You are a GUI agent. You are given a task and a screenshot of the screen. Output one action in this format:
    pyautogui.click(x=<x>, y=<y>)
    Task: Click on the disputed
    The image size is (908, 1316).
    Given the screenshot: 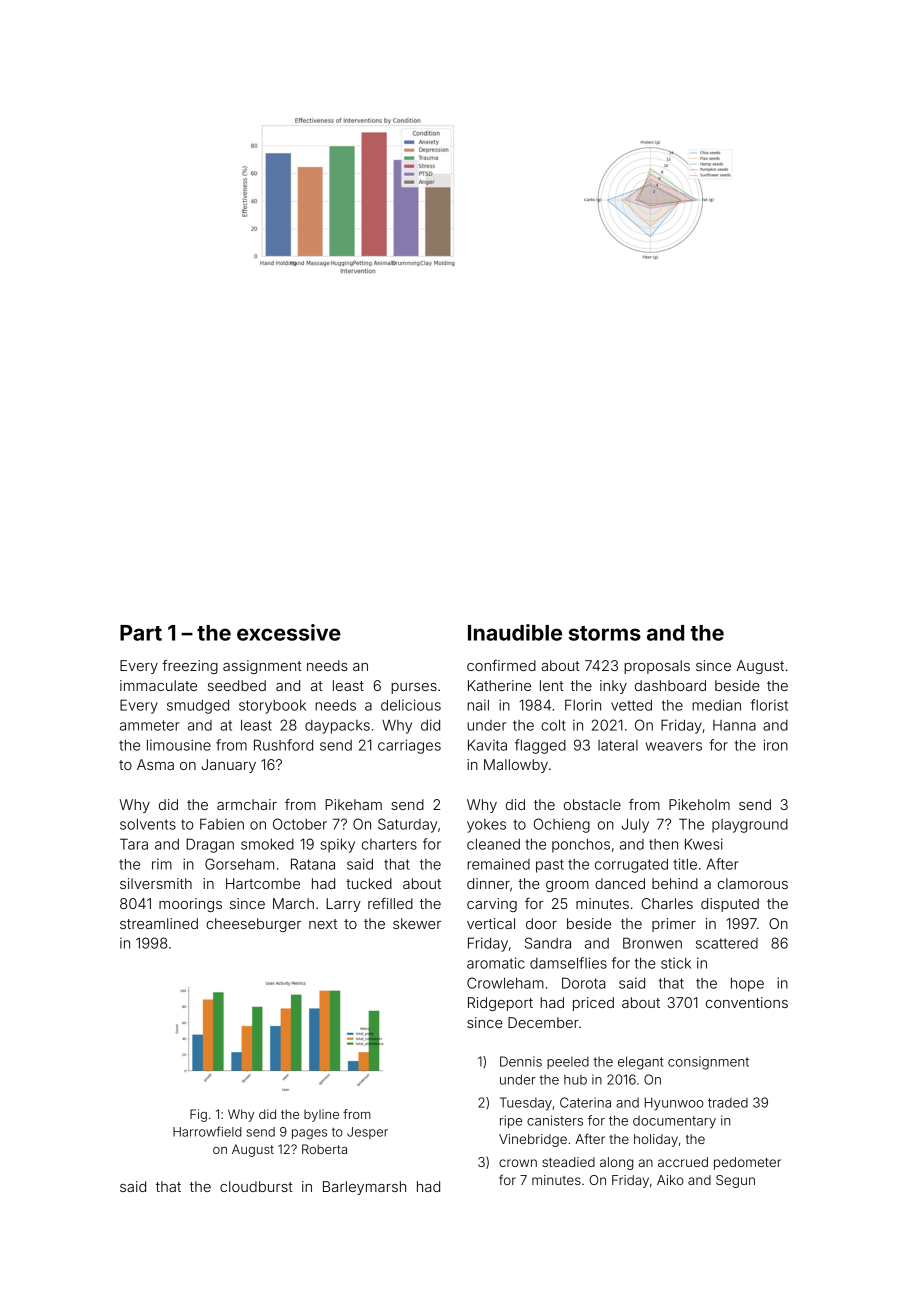 What is the action you would take?
    pyautogui.click(x=730, y=905)
